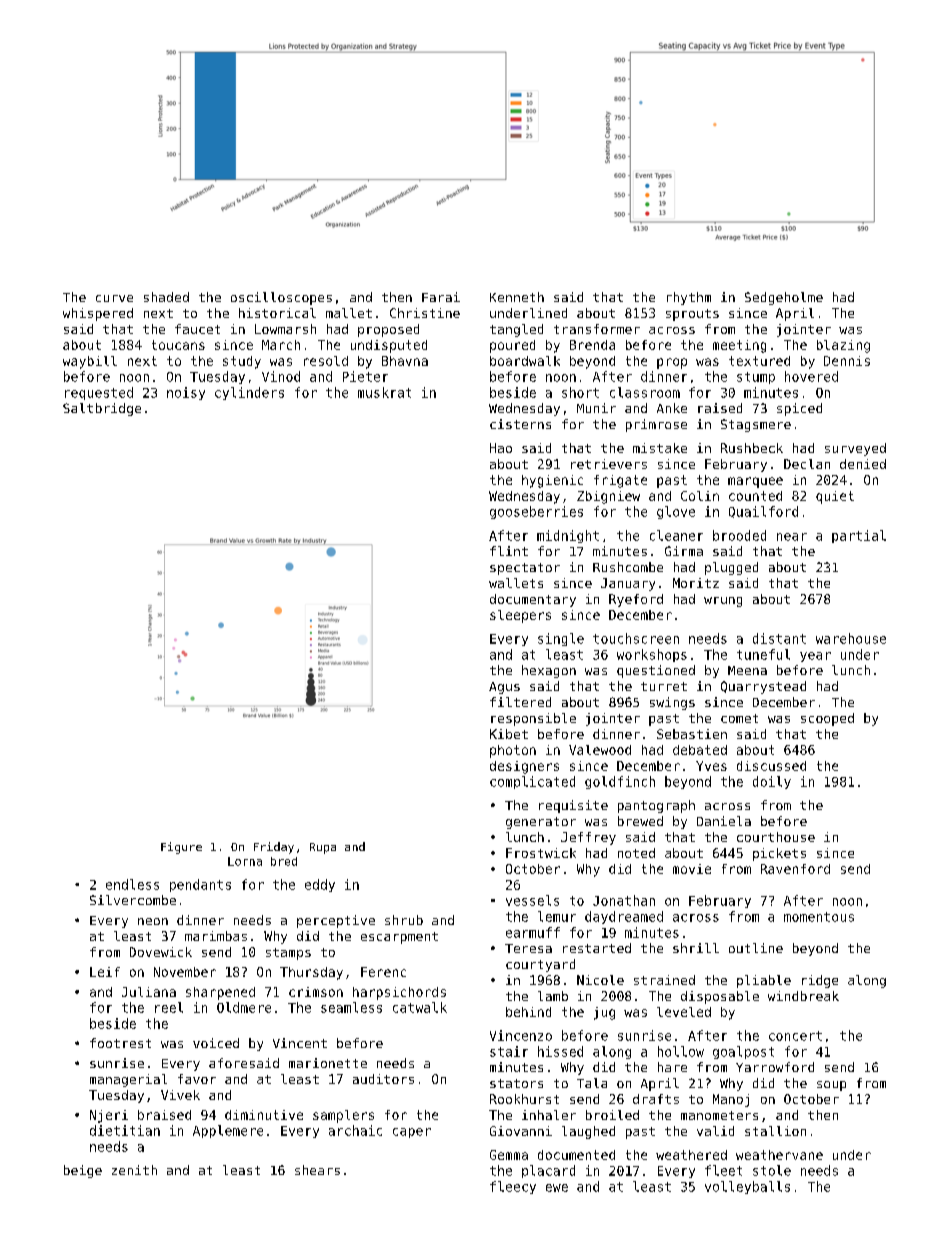 The image size is (952, 1233). Describe the element at coordinates (692, 315) in the screenshot. I see `sprouts` at that location.
